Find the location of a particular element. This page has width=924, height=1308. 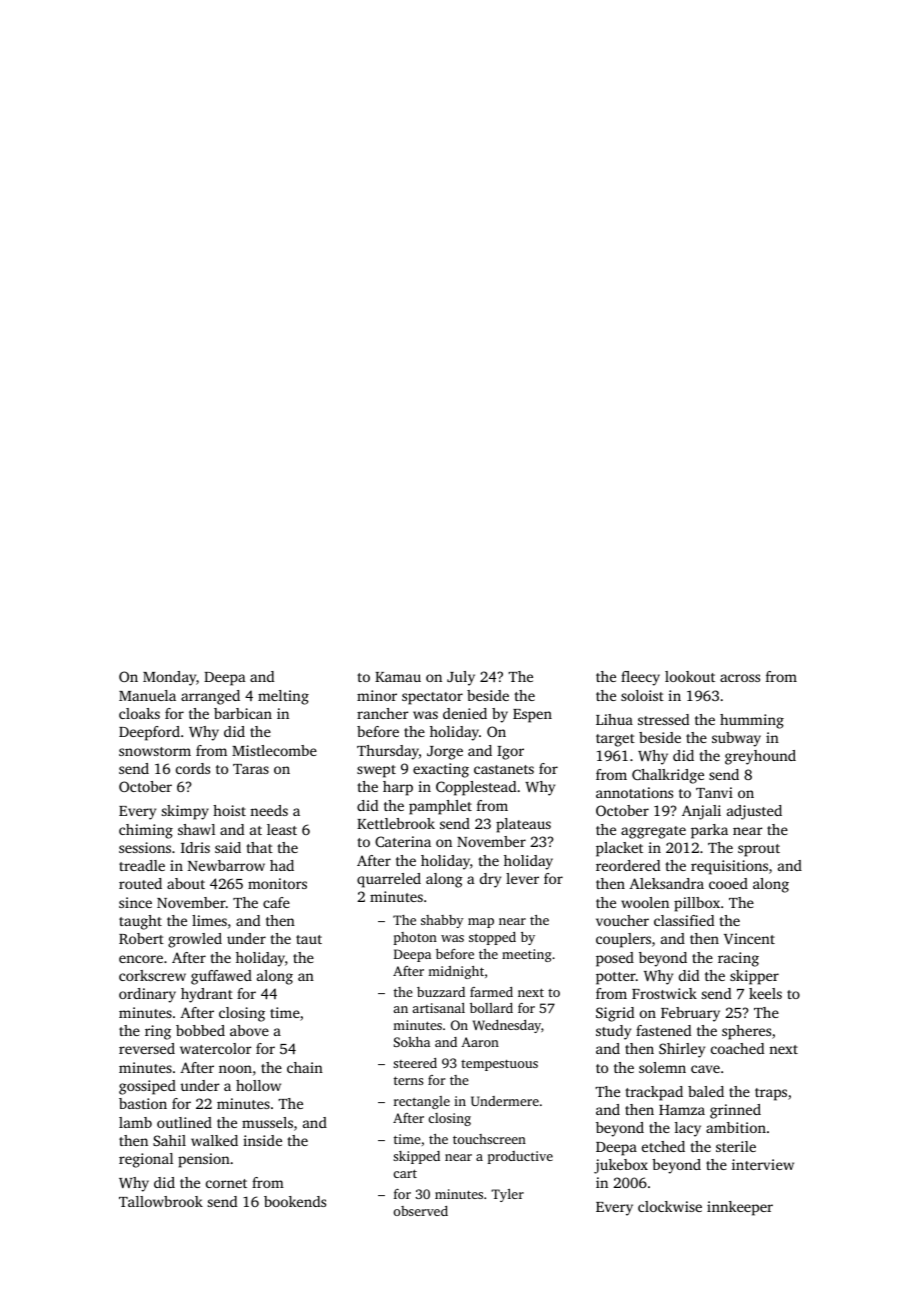

across is located at coordinates (740, 678).
